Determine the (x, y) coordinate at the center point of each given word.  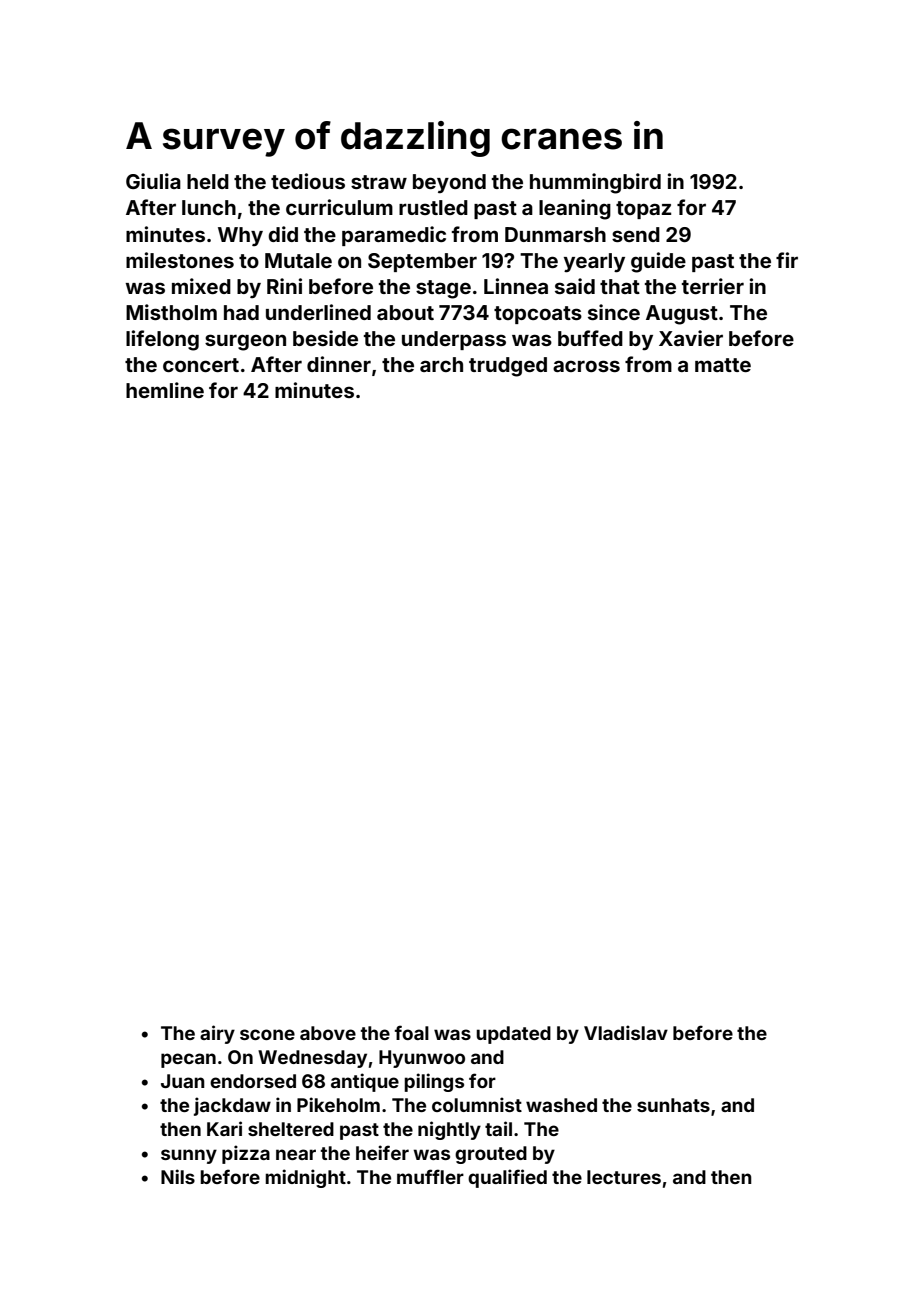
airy (217, 1034)
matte (723, 365)
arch (441, 364)
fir (787, 260)
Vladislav (626, 1032)
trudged (508, 367)
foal (412, 1032)
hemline (165, 390)
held (208, 181)
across (586, 366)
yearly (594, 263)
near (296, 1154)
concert (201, 365)
